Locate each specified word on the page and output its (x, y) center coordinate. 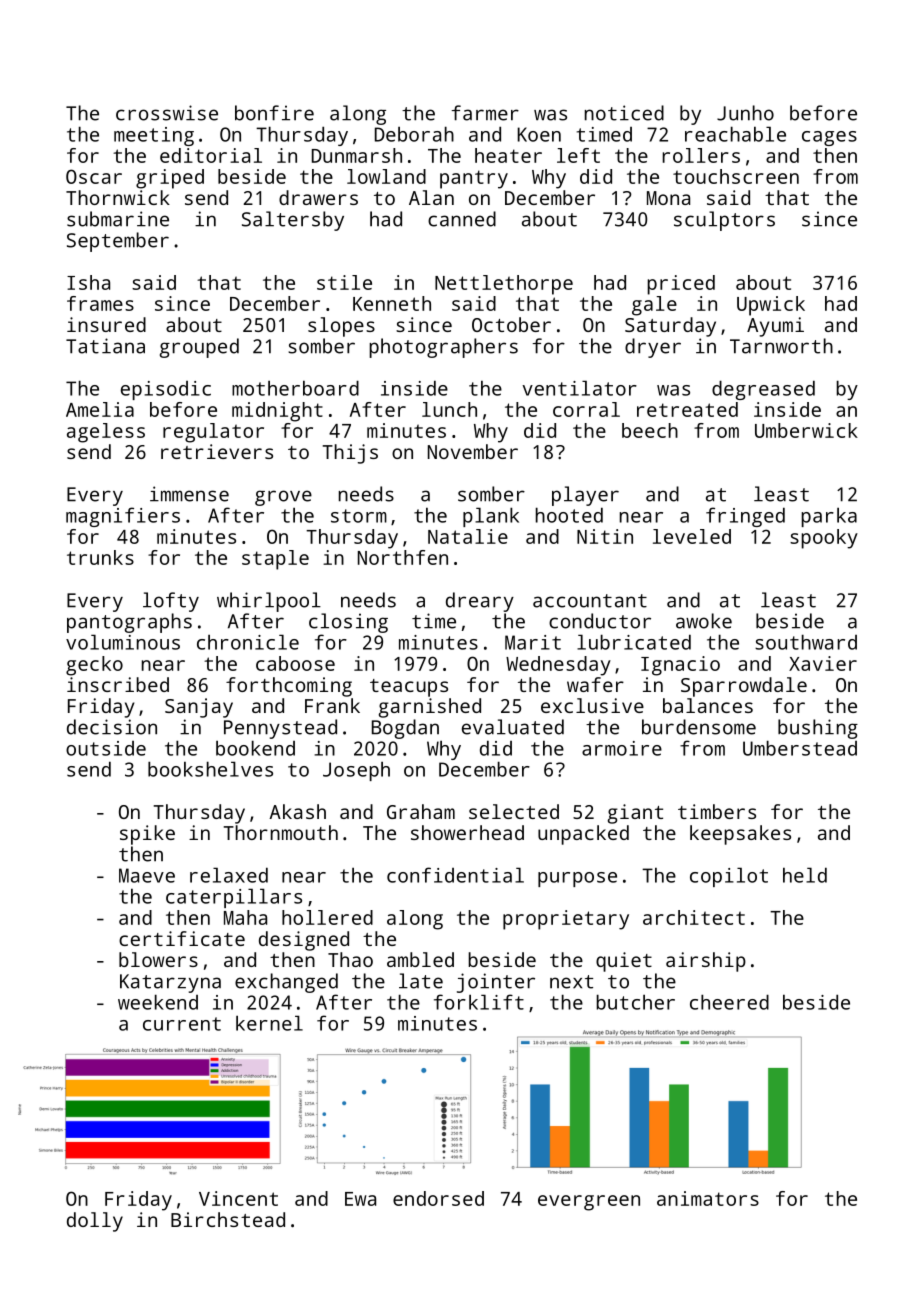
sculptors (724, 221)
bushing (818, 729)
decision (112, 727)
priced (681, 285)
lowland (386, 176)
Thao (350, 959)
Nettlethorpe (504, 285)
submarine (118, 219)
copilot (729, 877)
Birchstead (228, 1219)
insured (106, 324)
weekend (158, 1002)
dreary (480, 602)
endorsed (438, 1198)
